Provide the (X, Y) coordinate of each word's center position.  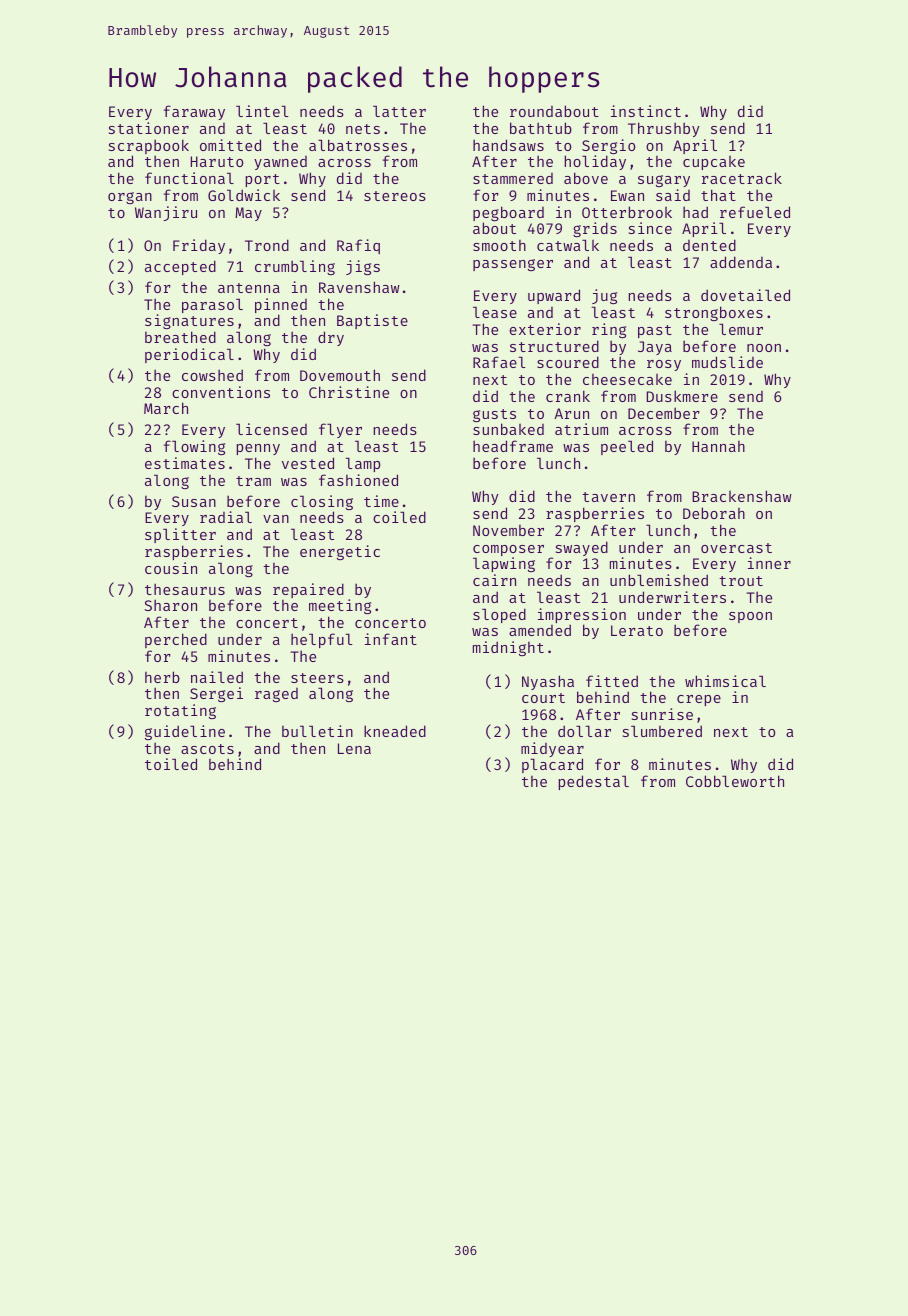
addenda (741, 262)
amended (540, 630)
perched (176, 640)
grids (595, 229)
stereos (395, 196)
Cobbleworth (735, 781)
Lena (354, 748)
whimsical (725, 681)
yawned (280, 163)
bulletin (317, 731)
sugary (664, 181)
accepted (180, 267)
